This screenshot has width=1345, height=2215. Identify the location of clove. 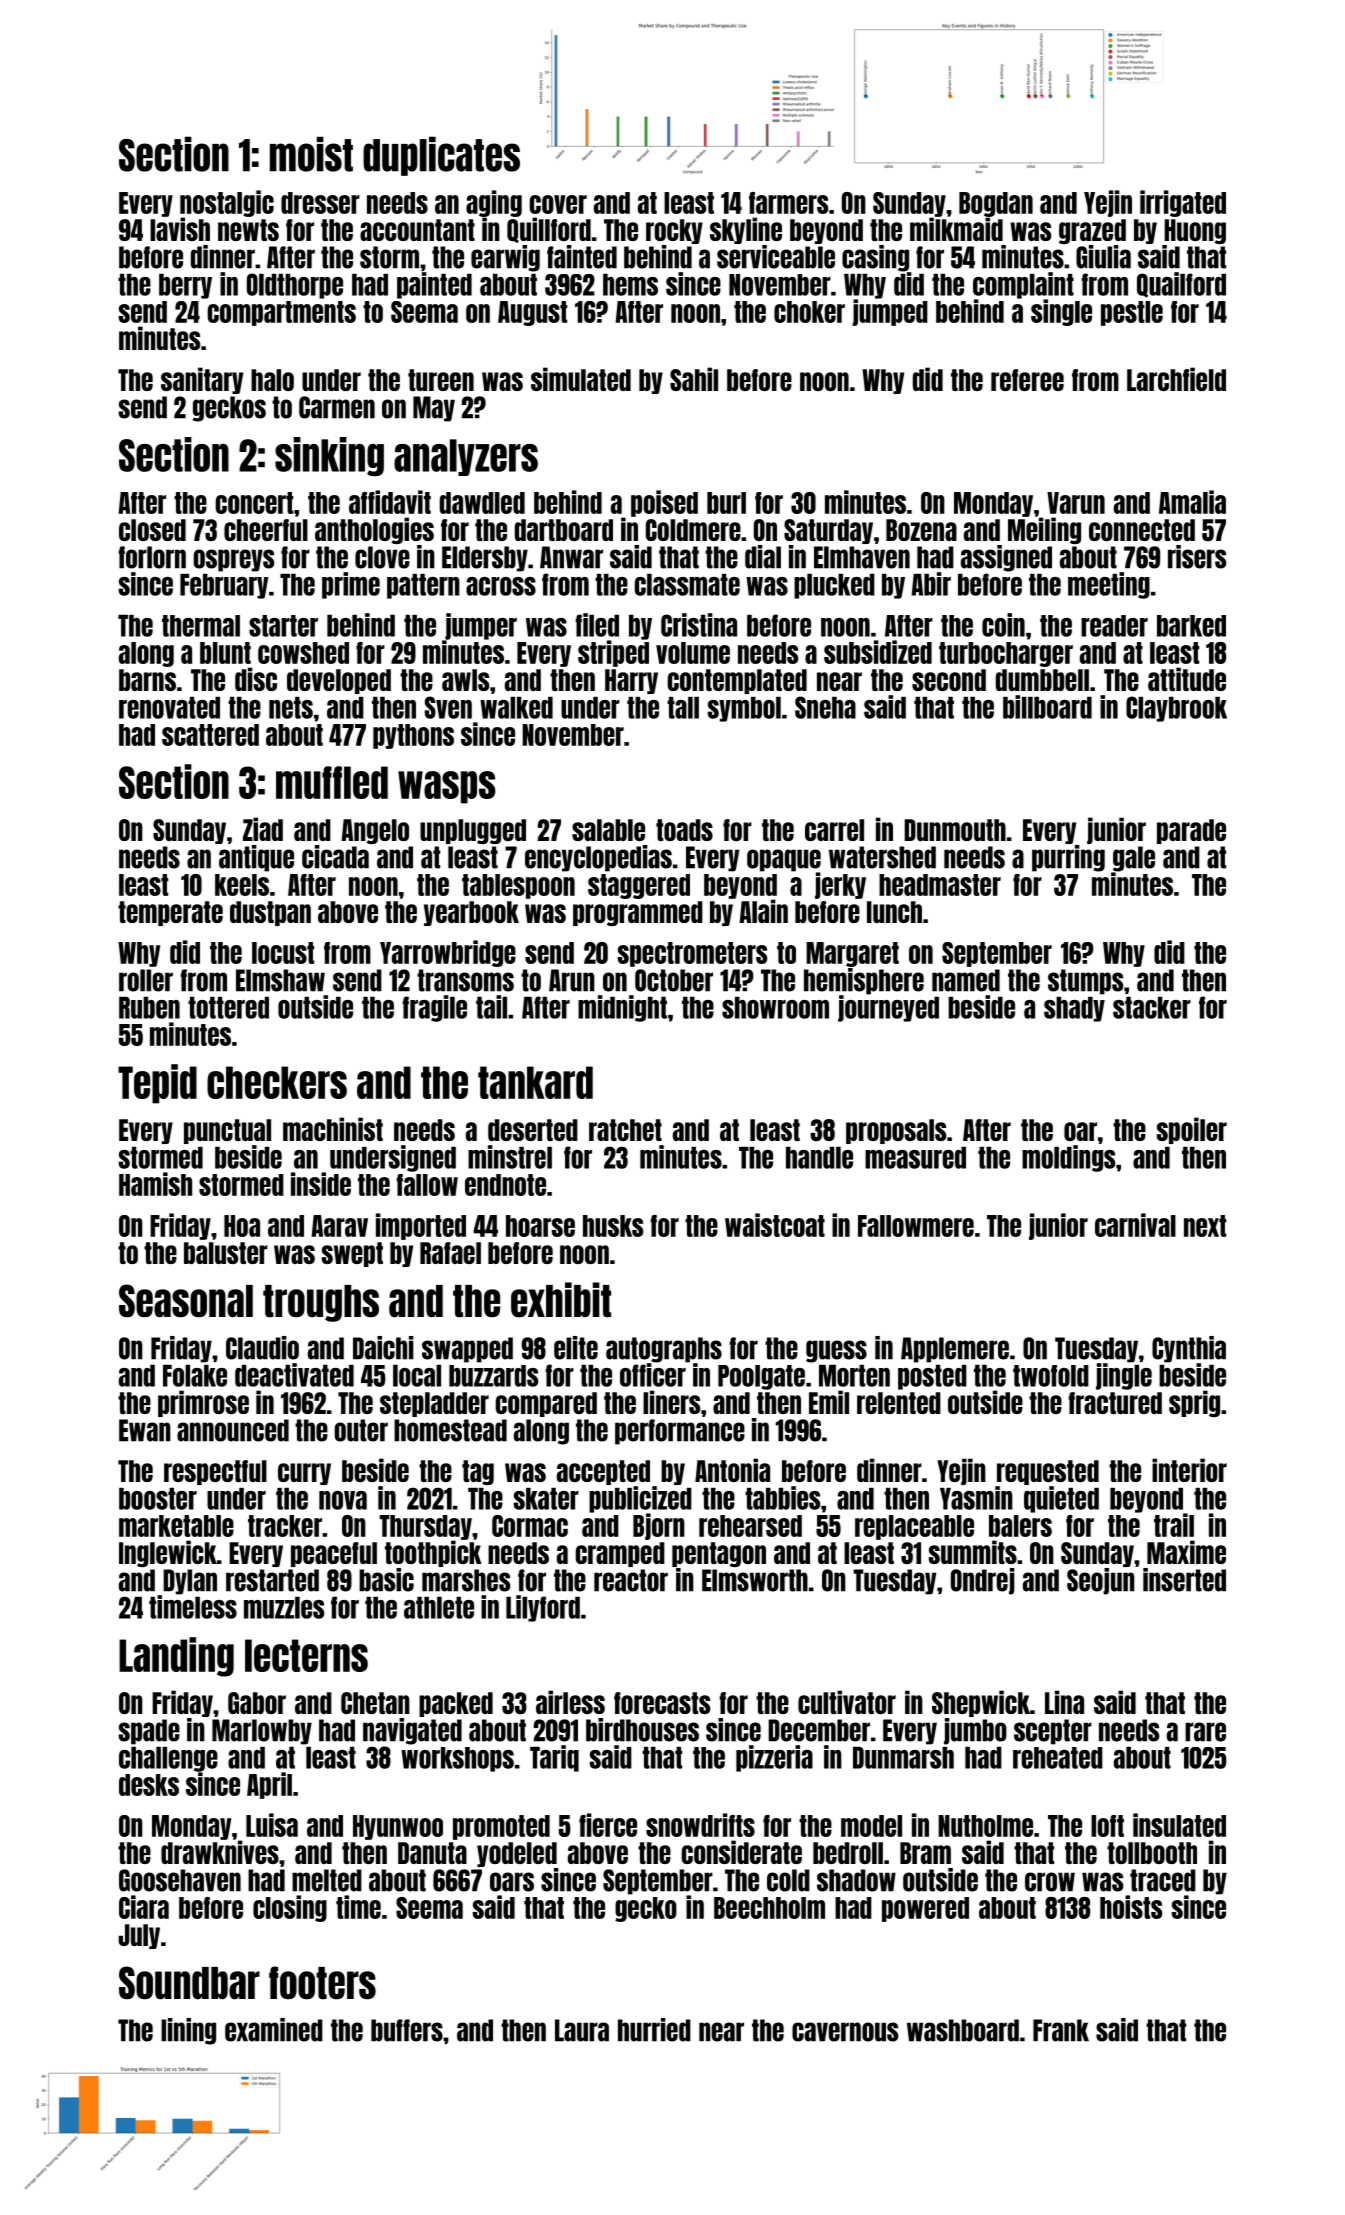
(382, 557).
